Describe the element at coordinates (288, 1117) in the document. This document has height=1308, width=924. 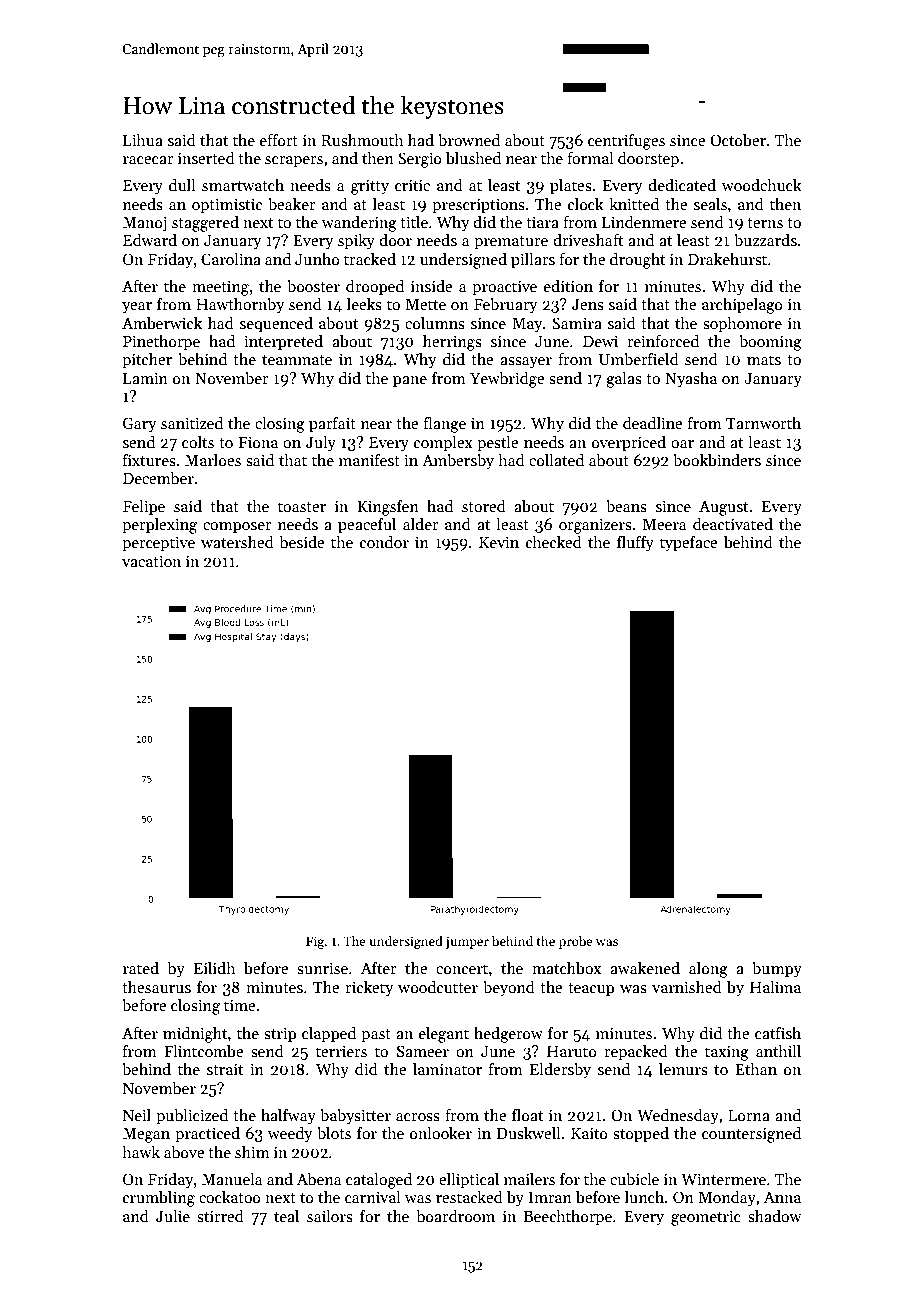
I see `halfway` at that location.
